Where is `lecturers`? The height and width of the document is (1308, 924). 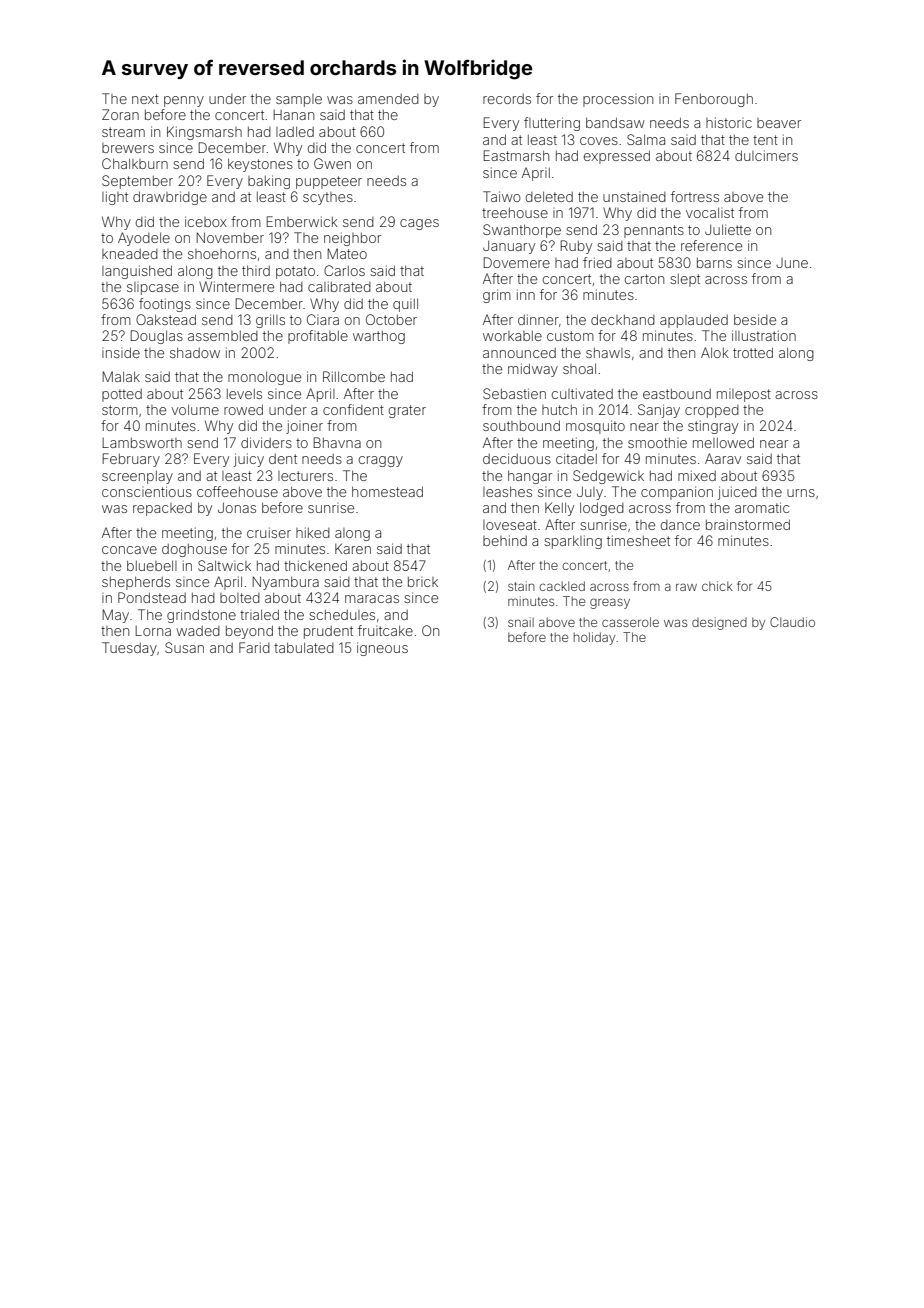
lecturers is located at coordinates (305, 476).
